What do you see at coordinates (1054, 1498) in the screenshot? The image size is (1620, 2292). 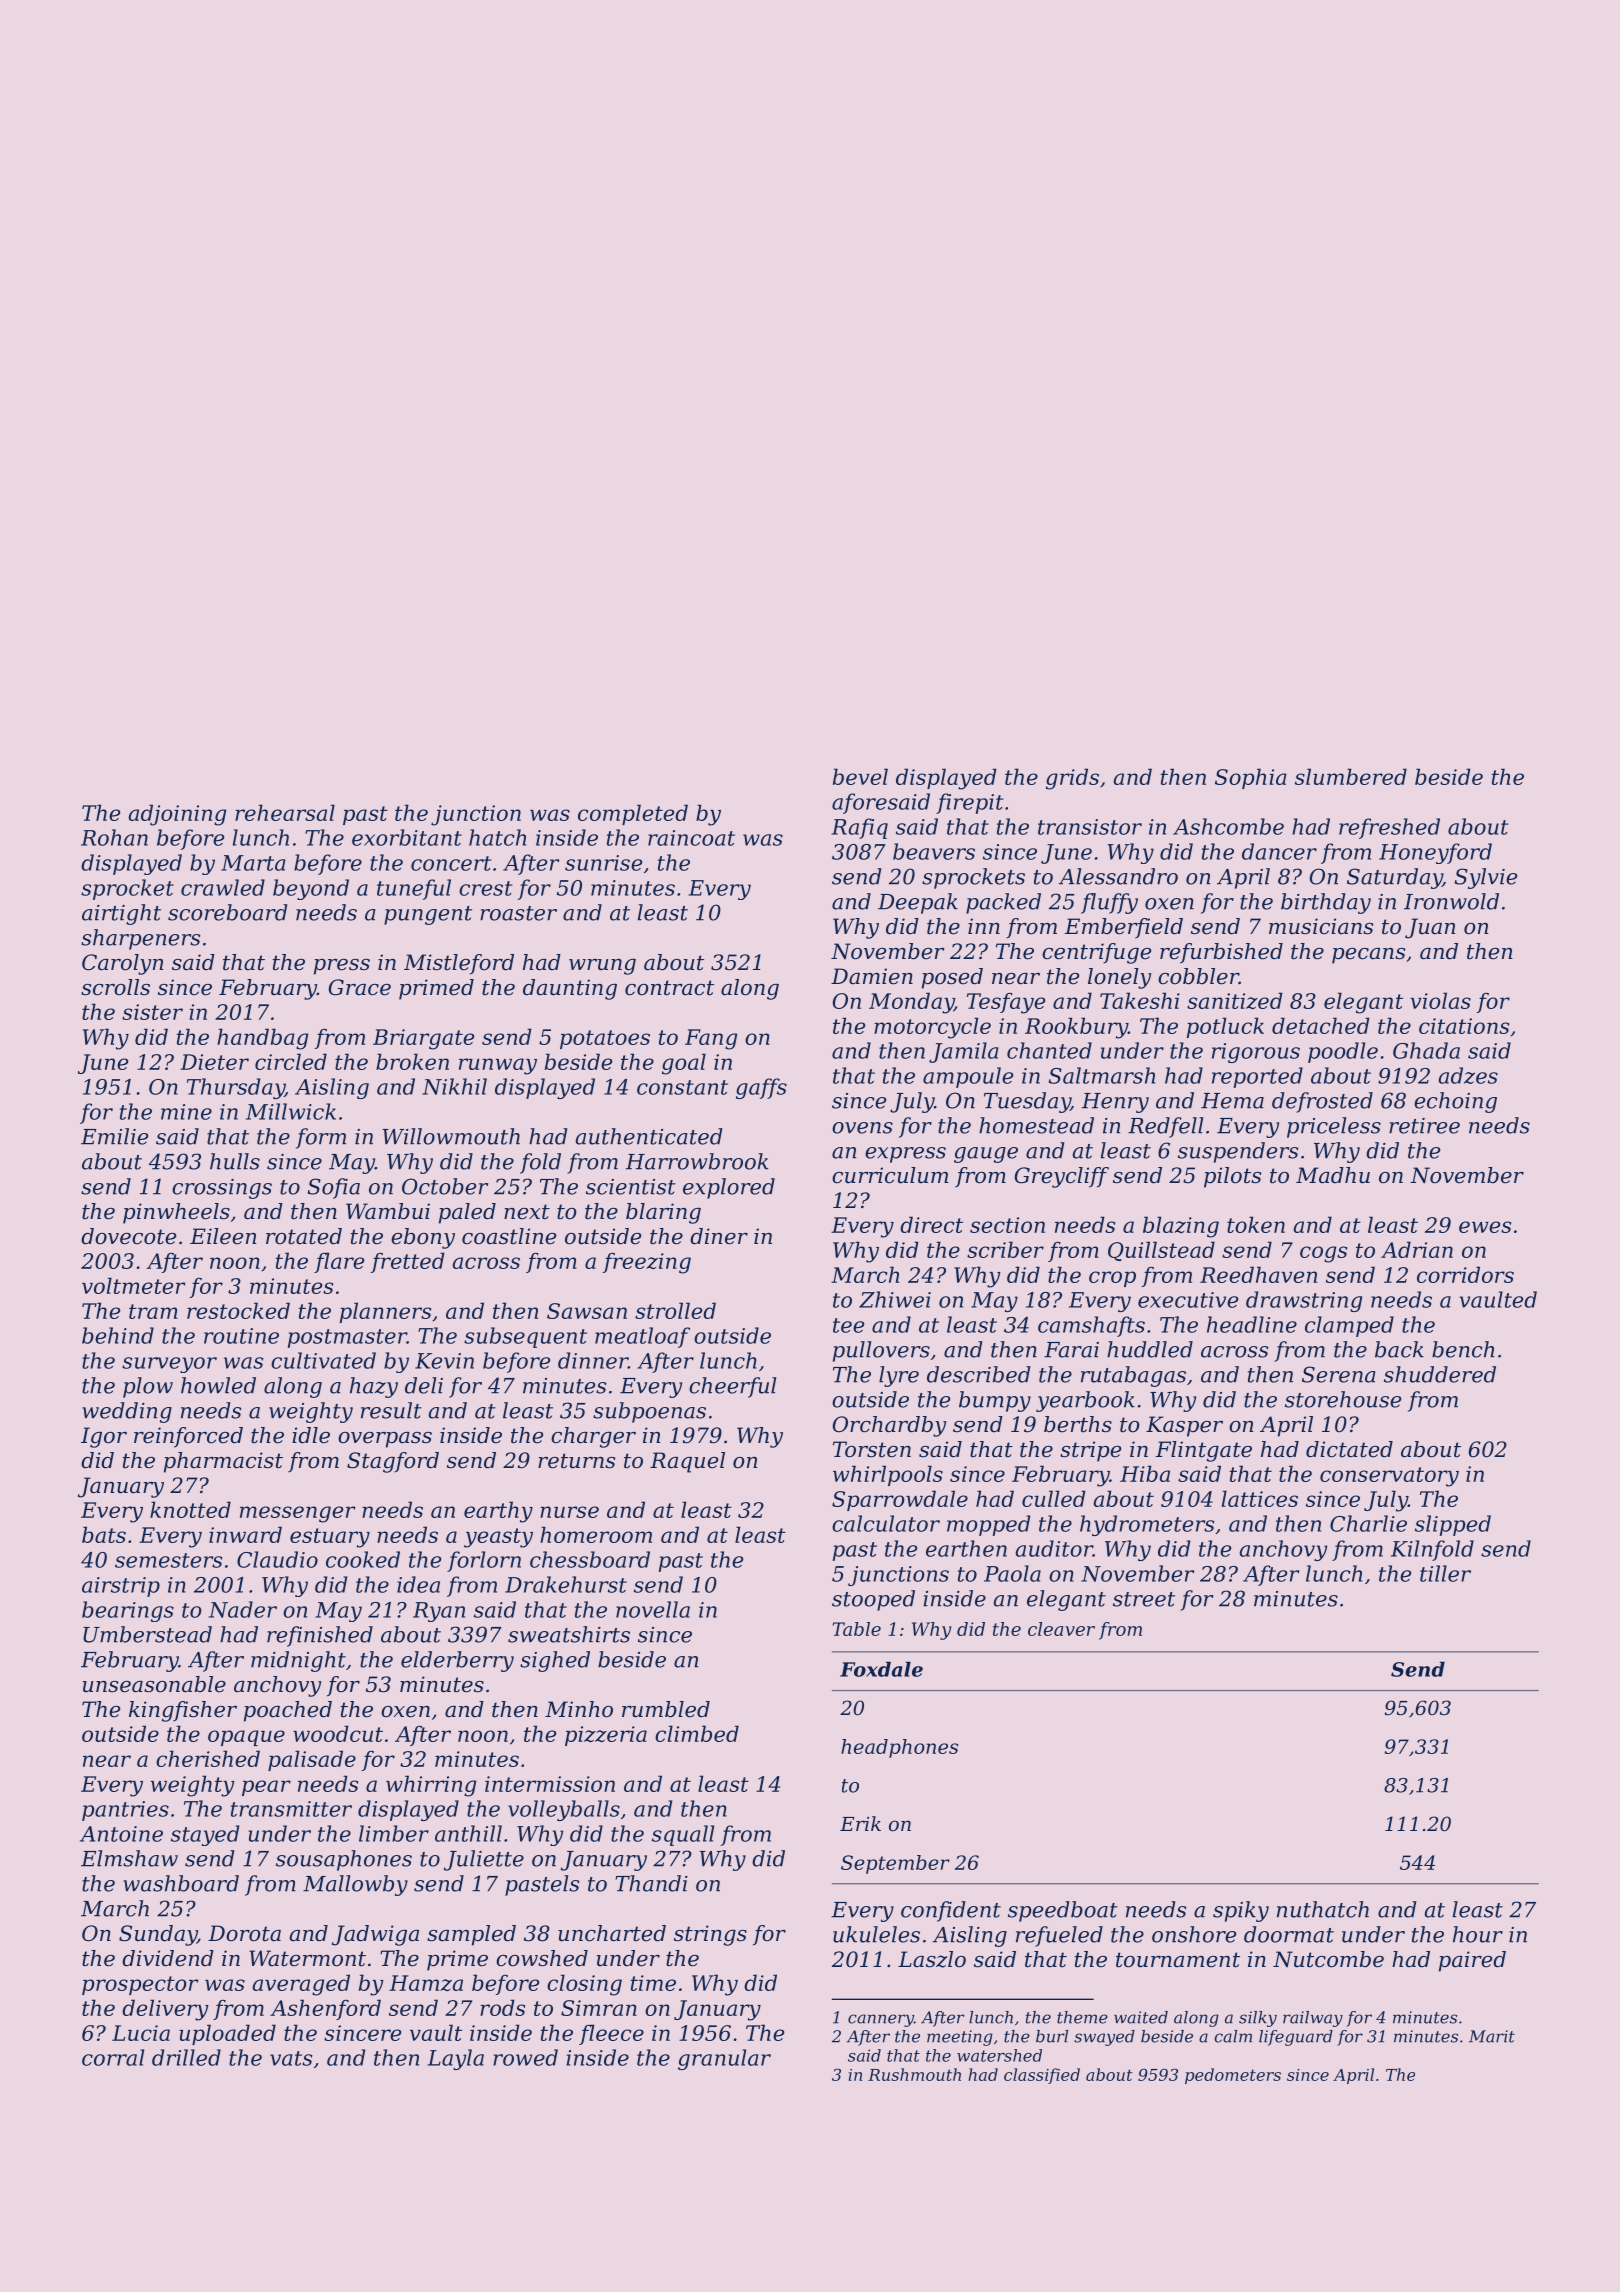 I see `culled` at bounding box center [1054, 1498].
